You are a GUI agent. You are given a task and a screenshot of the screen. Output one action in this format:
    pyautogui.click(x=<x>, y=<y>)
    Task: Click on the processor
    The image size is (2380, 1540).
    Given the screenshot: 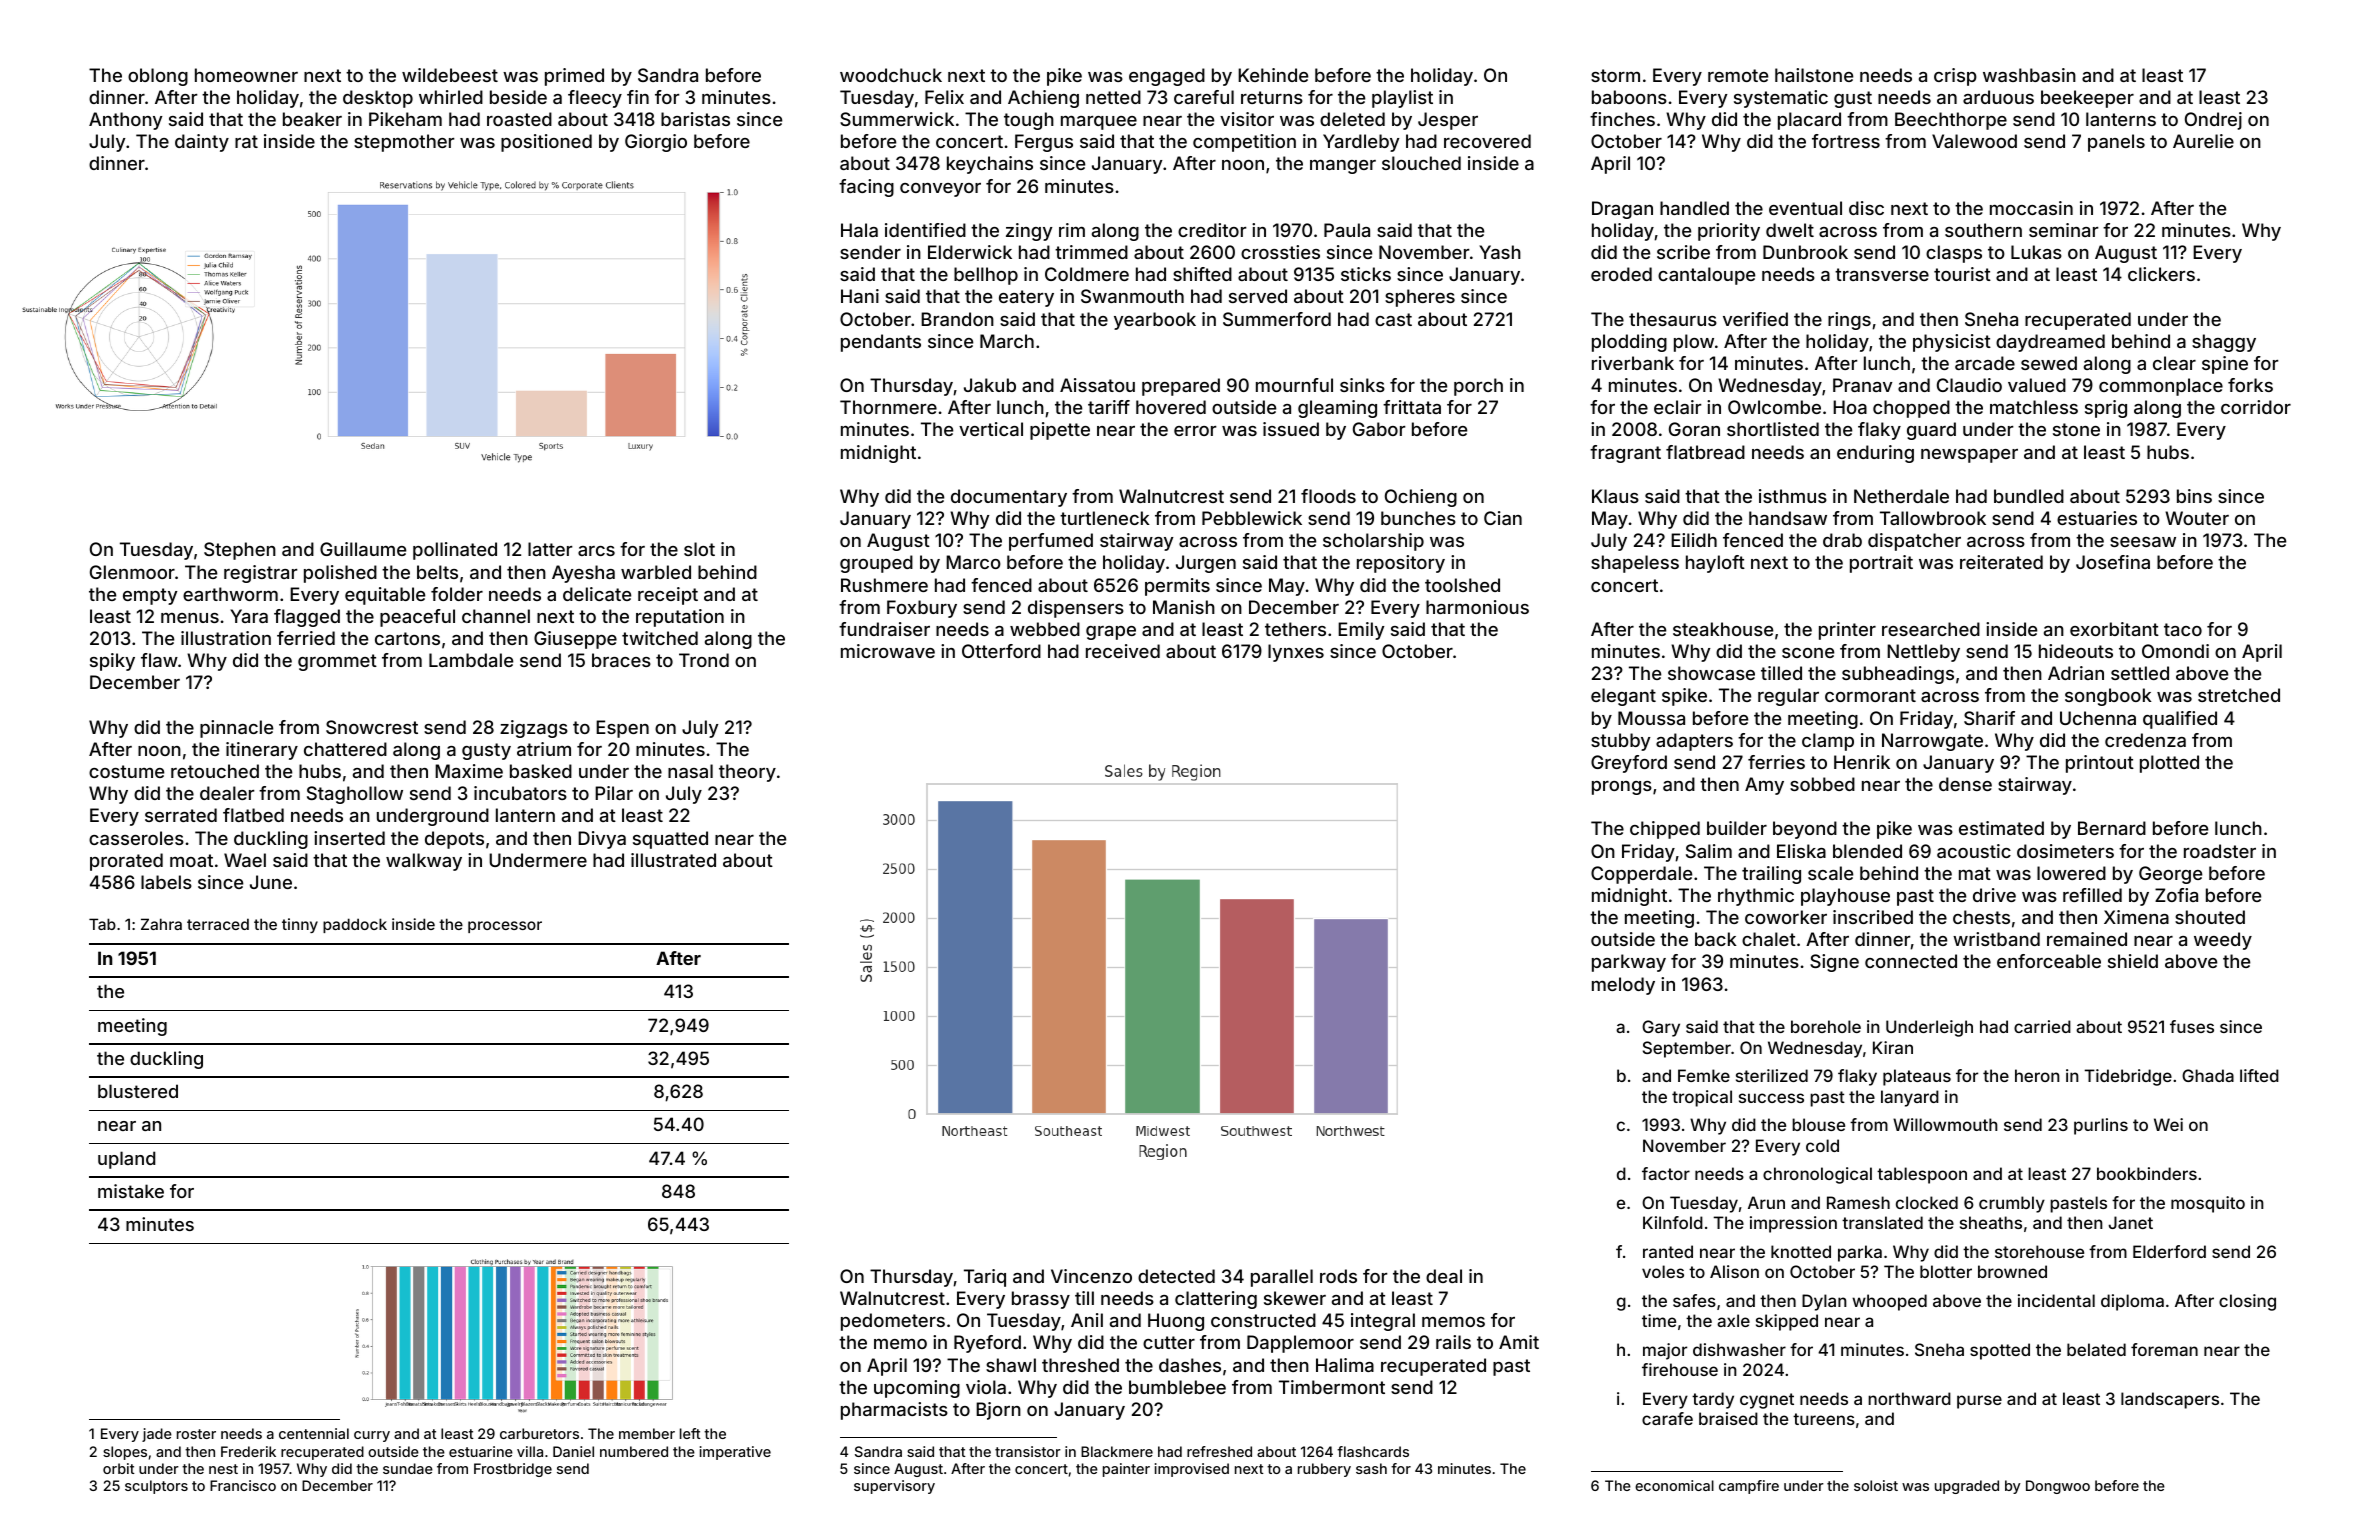 What is the action you would take?
    pyautogui.click(x=505, y=927)
